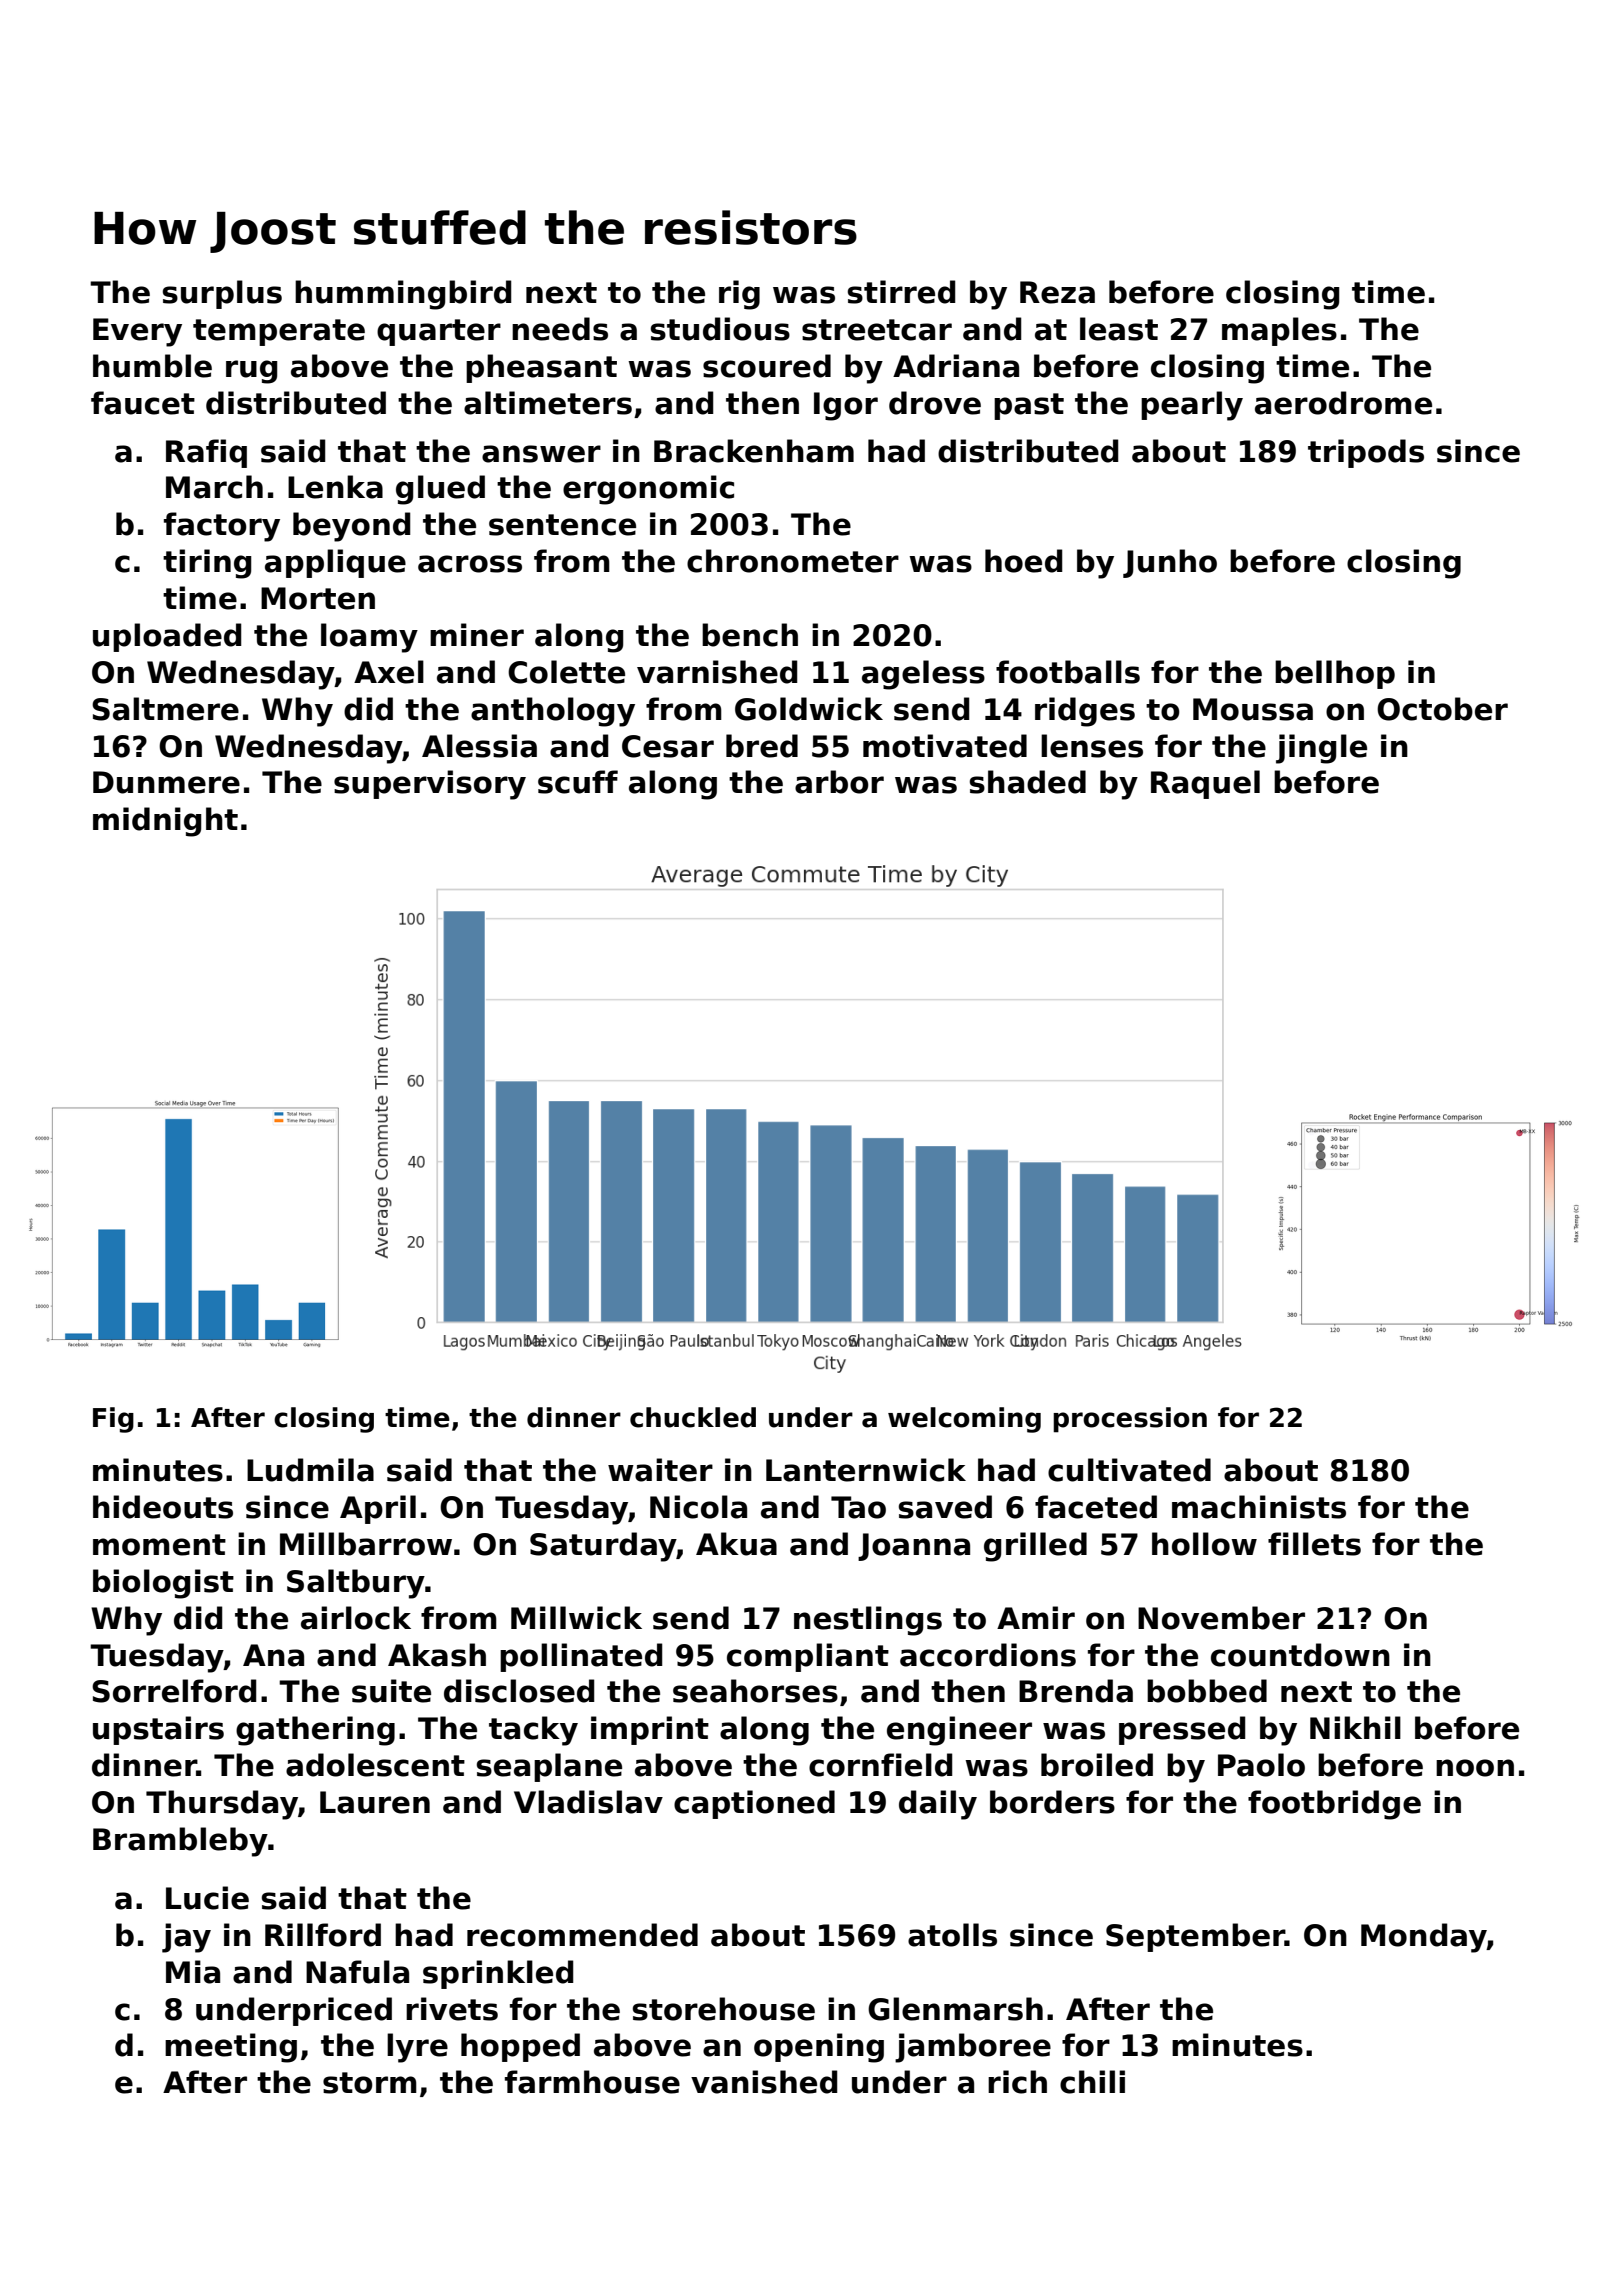 The width and height of the screenshot is (1620, 2292). I want to click on Brambleby, so click(180, 1842).
